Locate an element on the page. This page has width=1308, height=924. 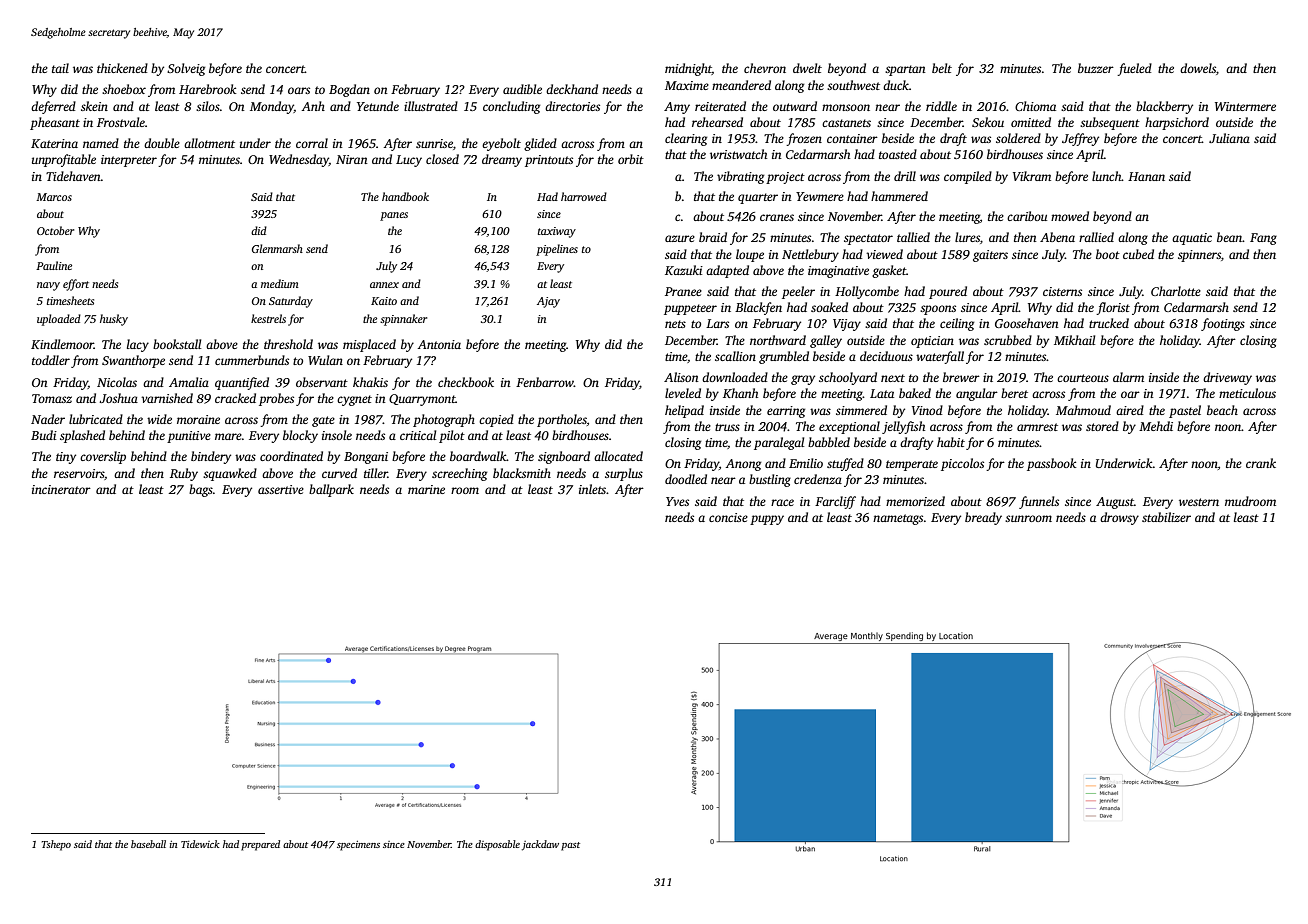
Katerina is located at coordinates (54, 143).
